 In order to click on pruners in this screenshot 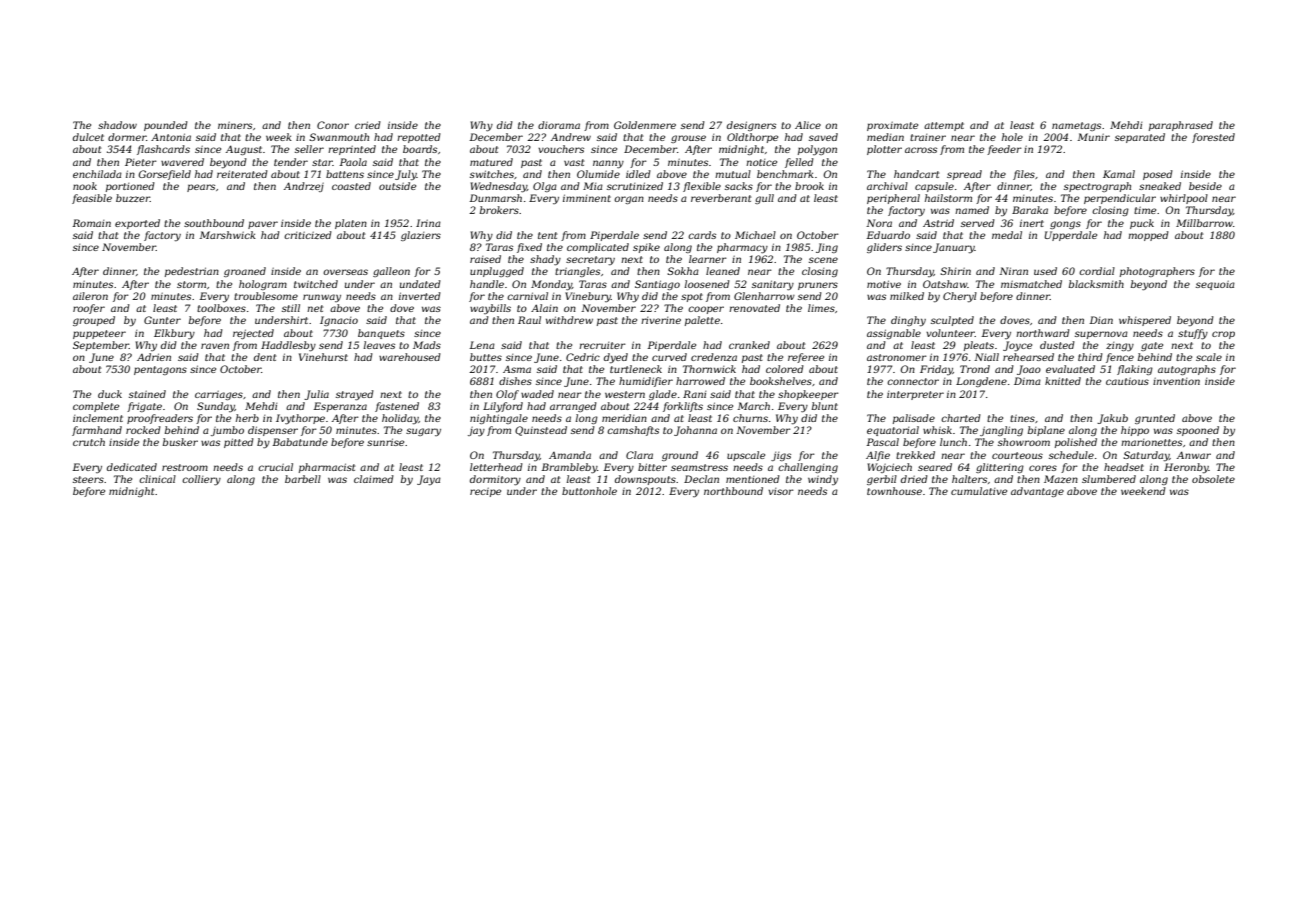, I will do `click(818, 286)`.
